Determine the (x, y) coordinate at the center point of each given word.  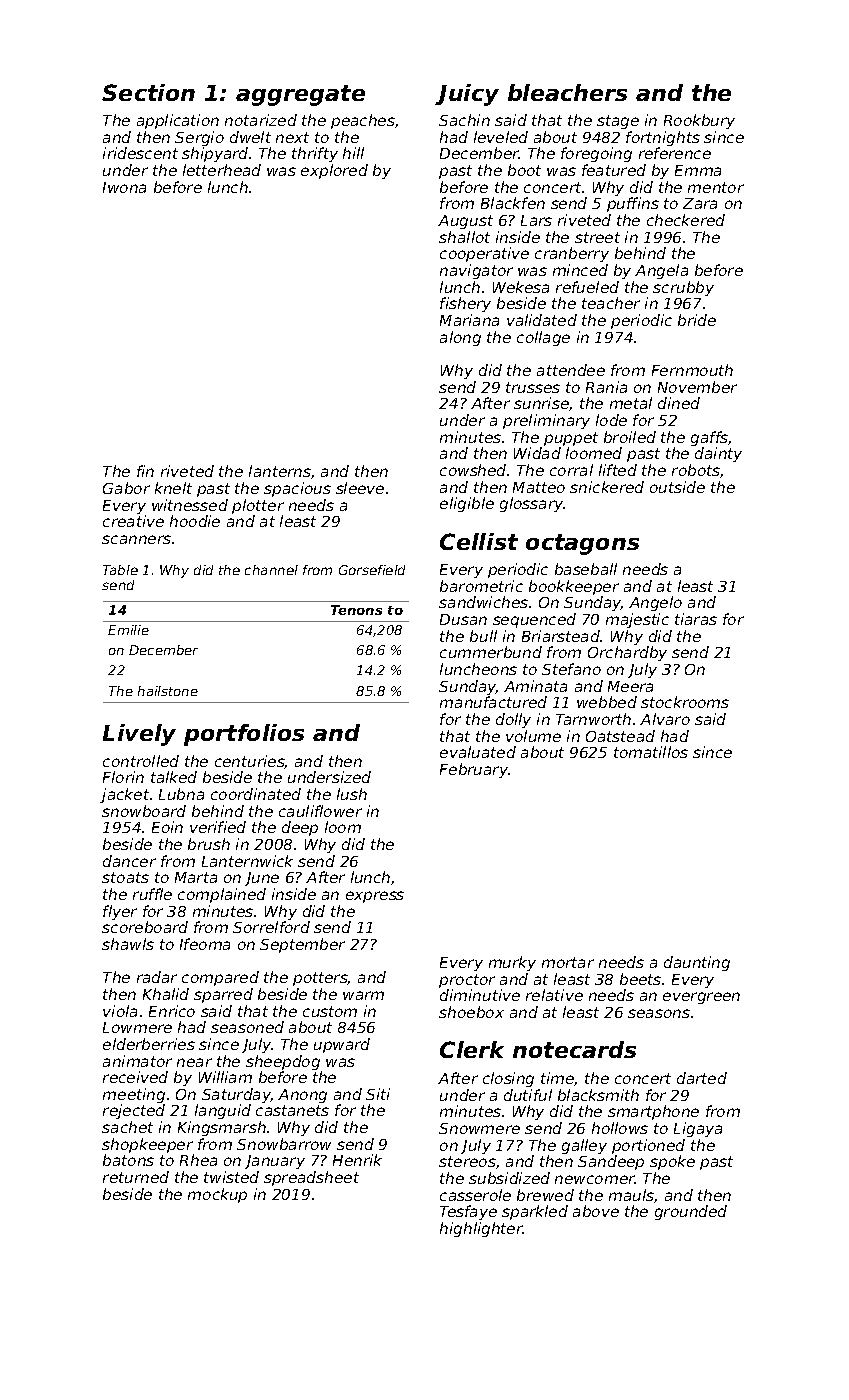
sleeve (360, 488)
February (474, 770)
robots (696, 470)
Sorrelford (271, 927)
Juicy (467, 95)
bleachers (567, 92)
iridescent (140, 153)
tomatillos (651, 752)
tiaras (696, 619)
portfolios (244, 735)
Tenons (356, 610)
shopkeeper (147, 1145)
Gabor (126, 488)
